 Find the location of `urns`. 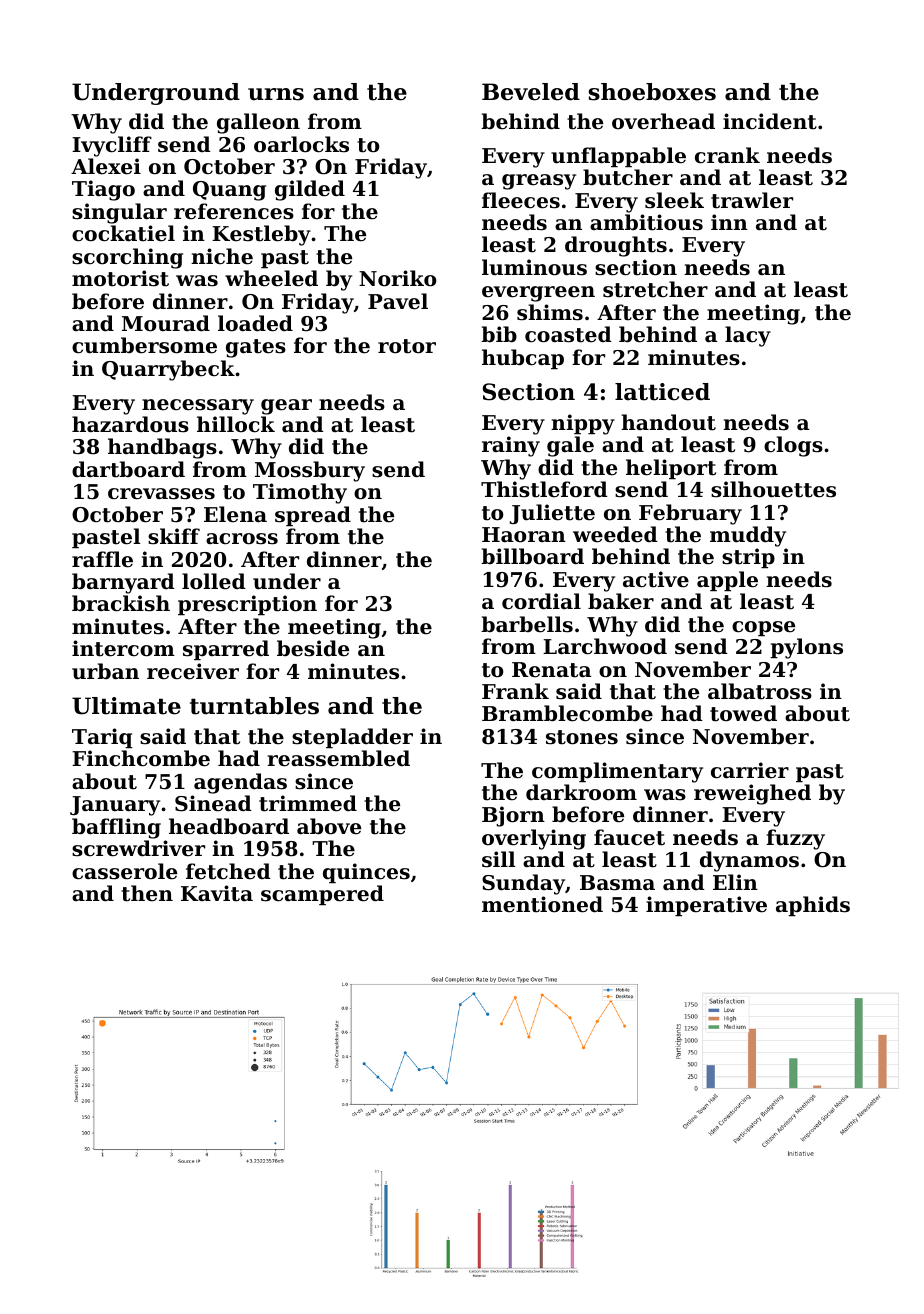

urns is located at coordinates (276, 94).
